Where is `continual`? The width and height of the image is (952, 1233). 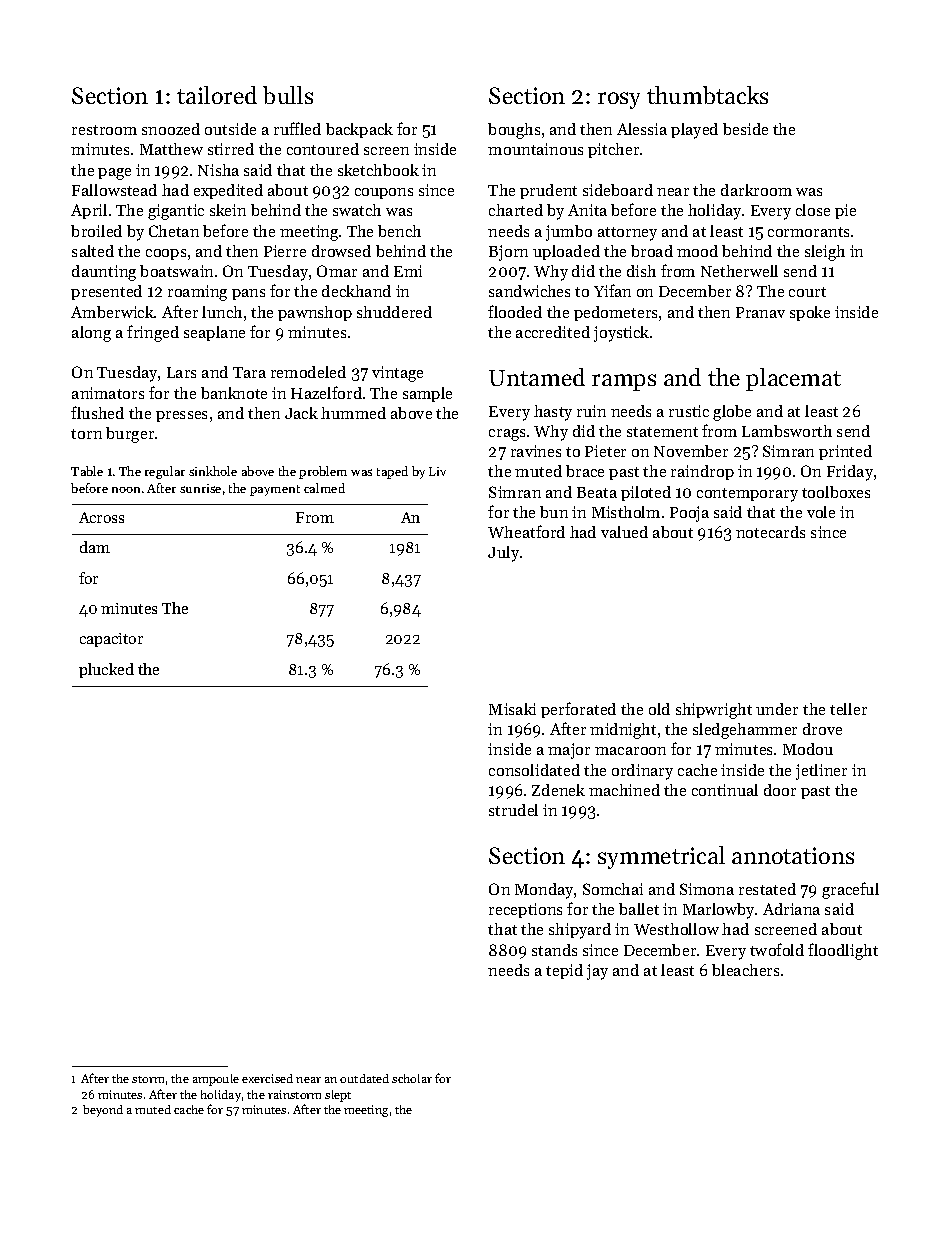
continual is located at coordinates (725, 790).
